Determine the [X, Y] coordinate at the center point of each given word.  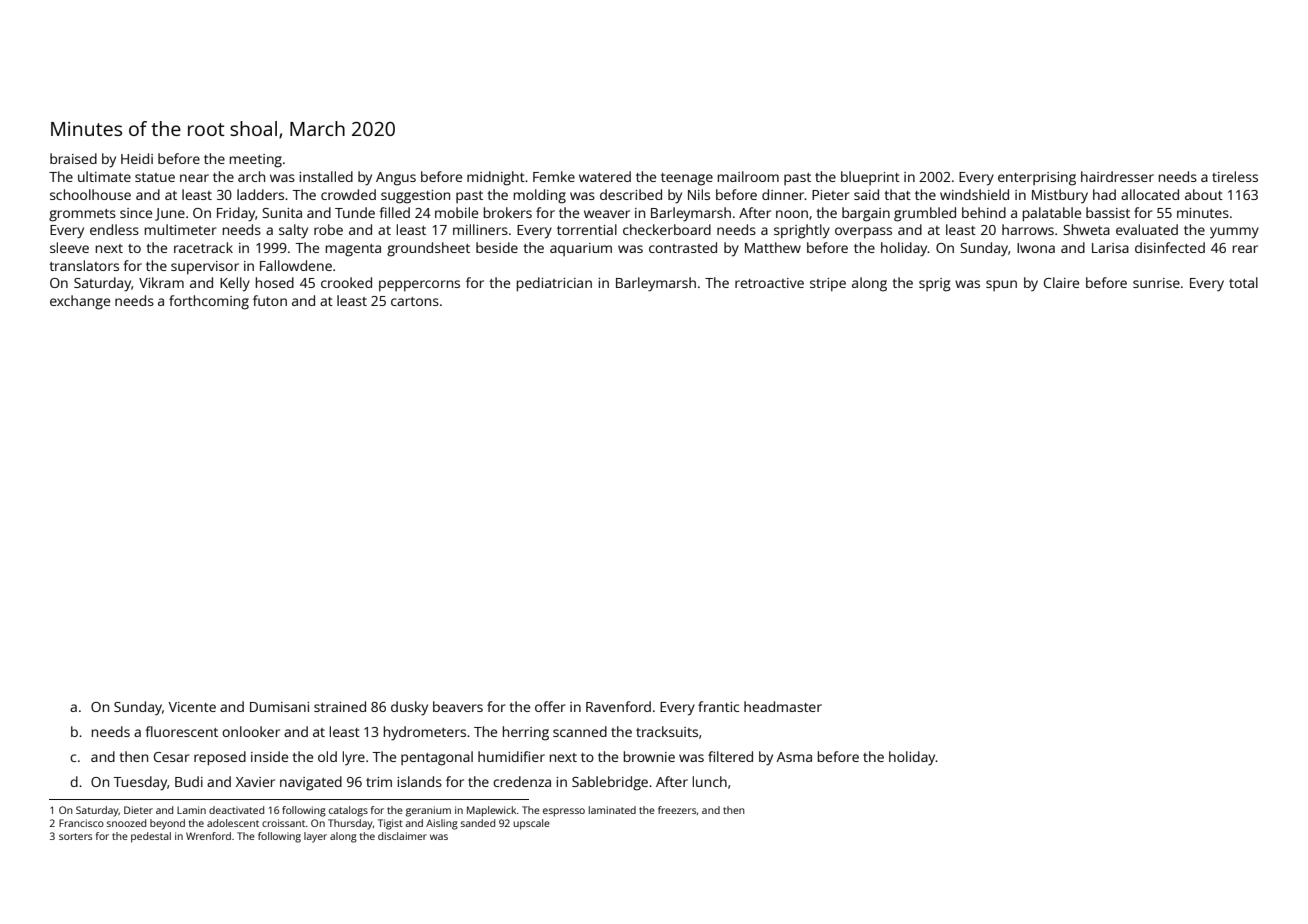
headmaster [783, 706]
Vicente [192, 707]
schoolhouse [90, 194]
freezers [677, 810]
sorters [75, 836]
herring [526, 733]
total [1243, 282]
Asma [794, 757]
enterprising [1037, 179]
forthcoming [209, 302]
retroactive [769, 283]
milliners [480, 229]
